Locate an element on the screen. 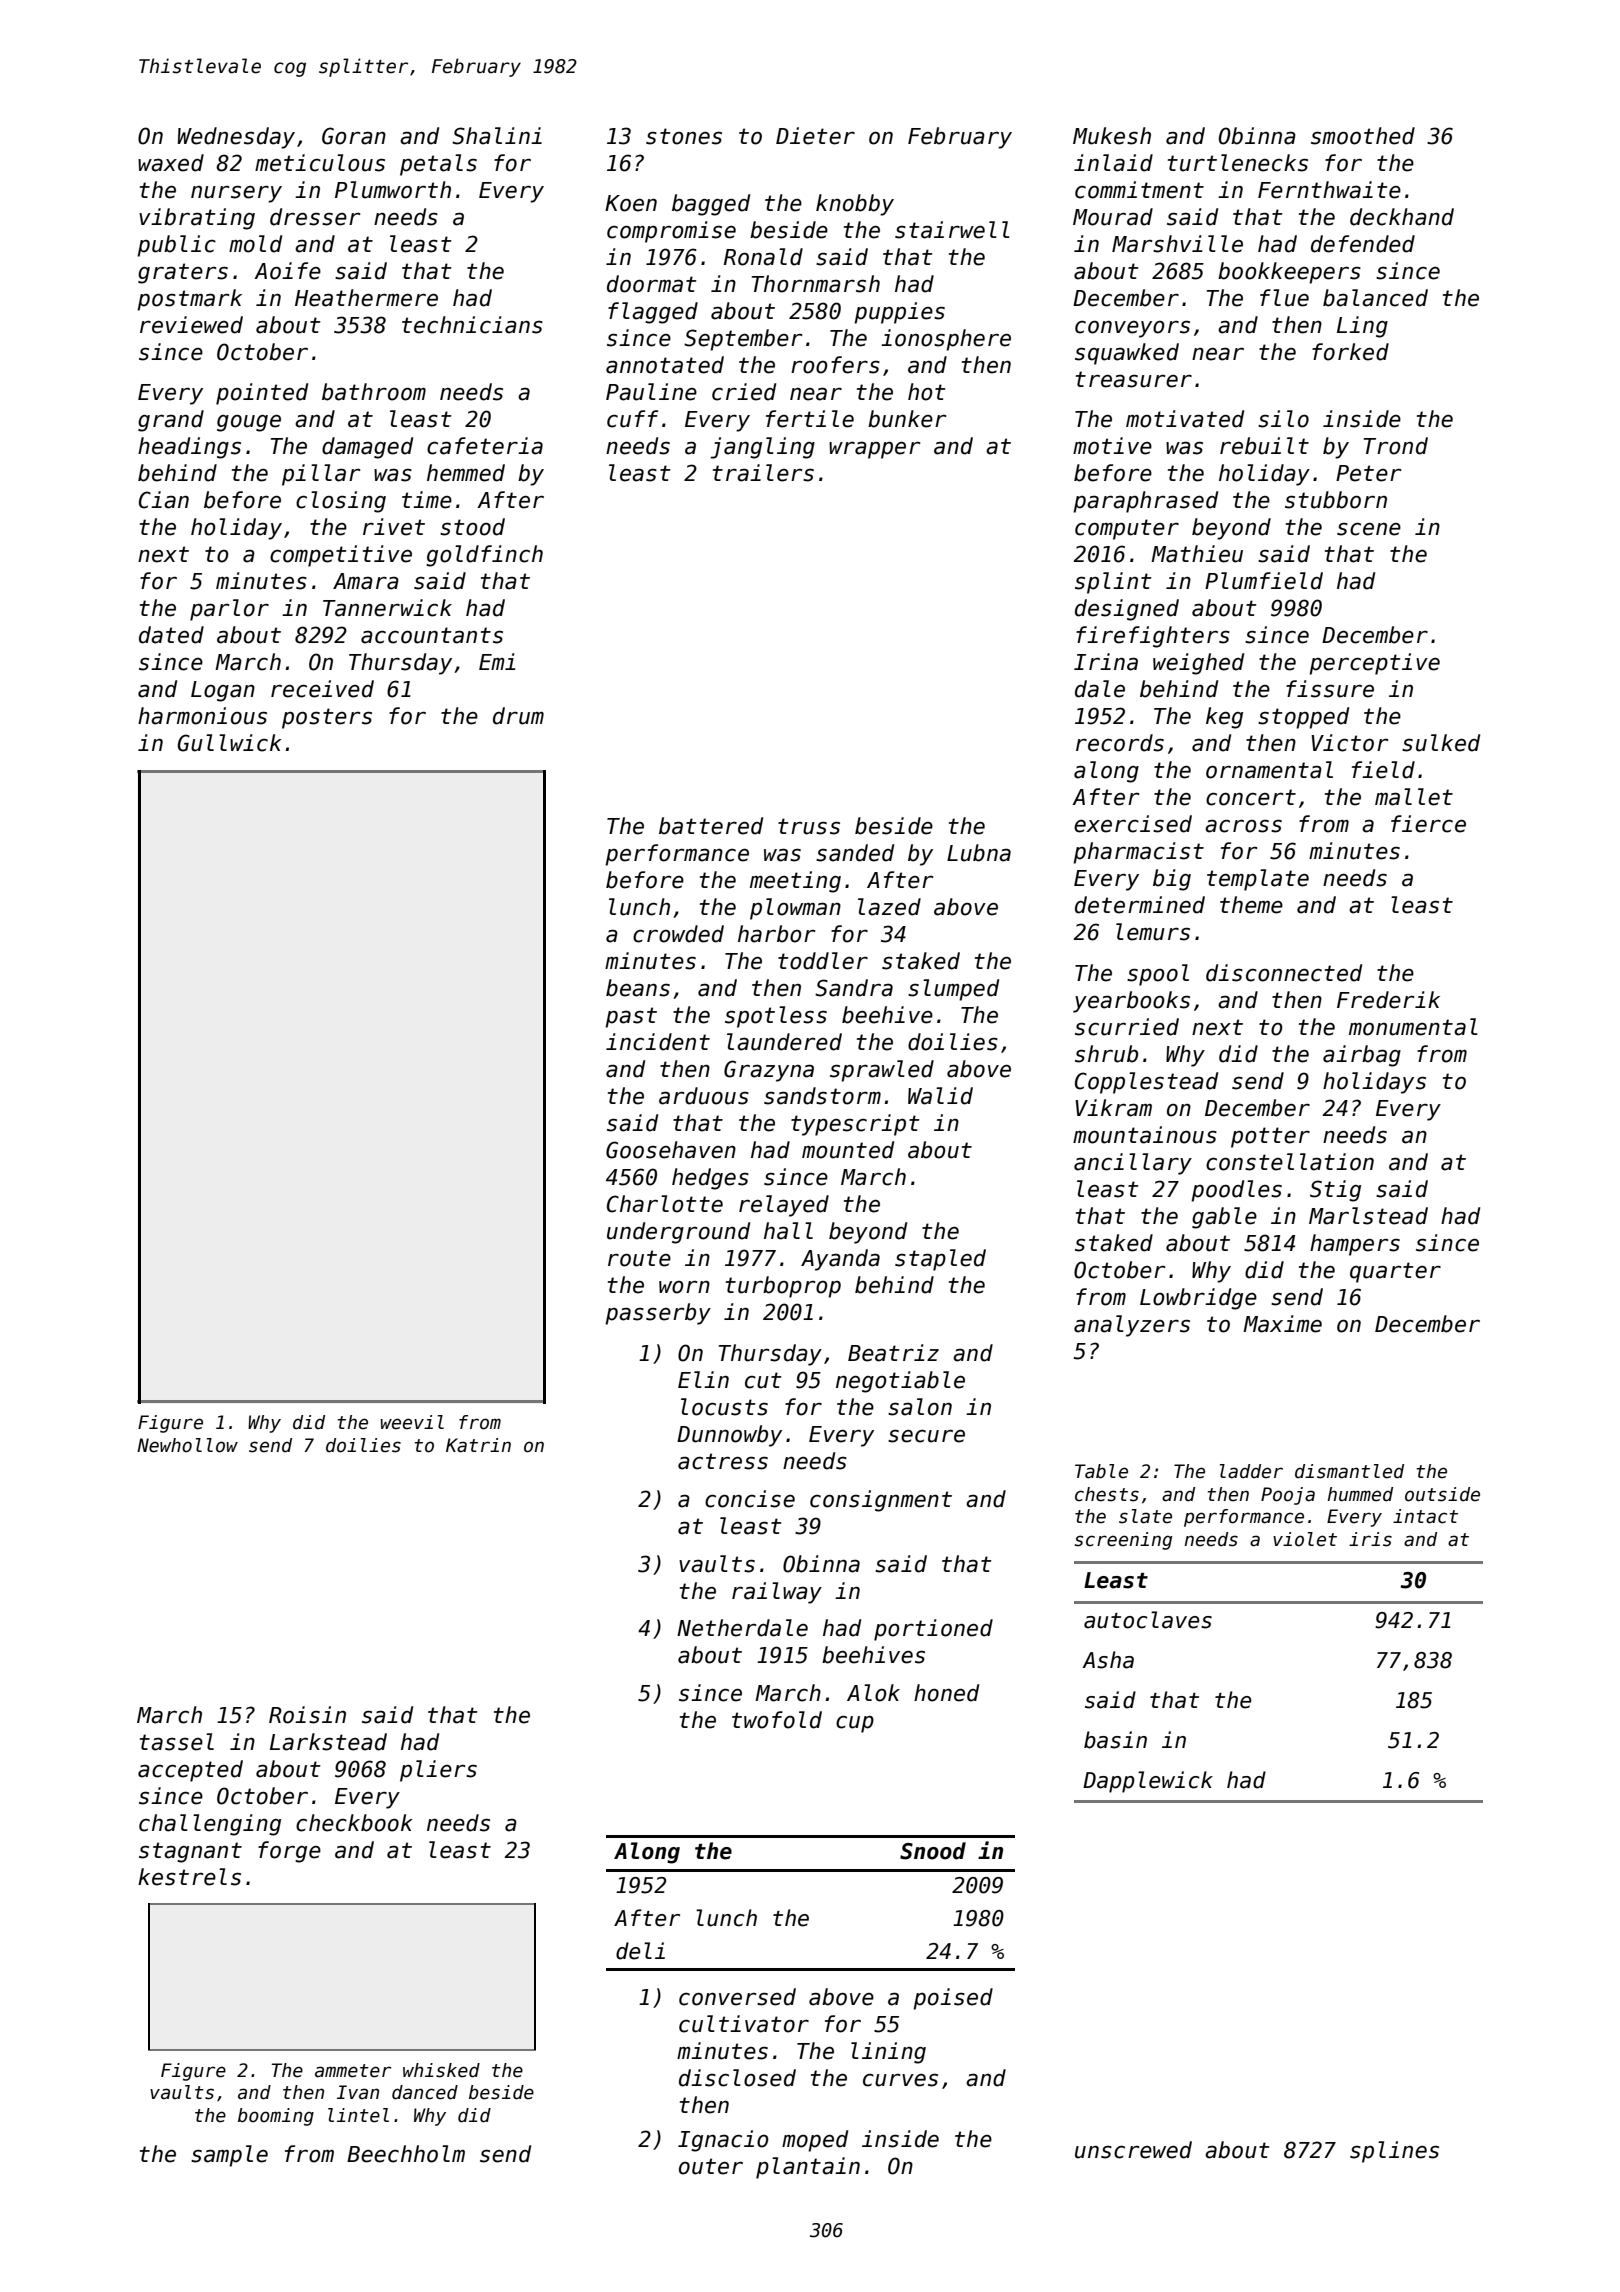 Image resolution: width=1620 pixels, height=2292 pixels. Dieter is located at coordinates (815, 136).
